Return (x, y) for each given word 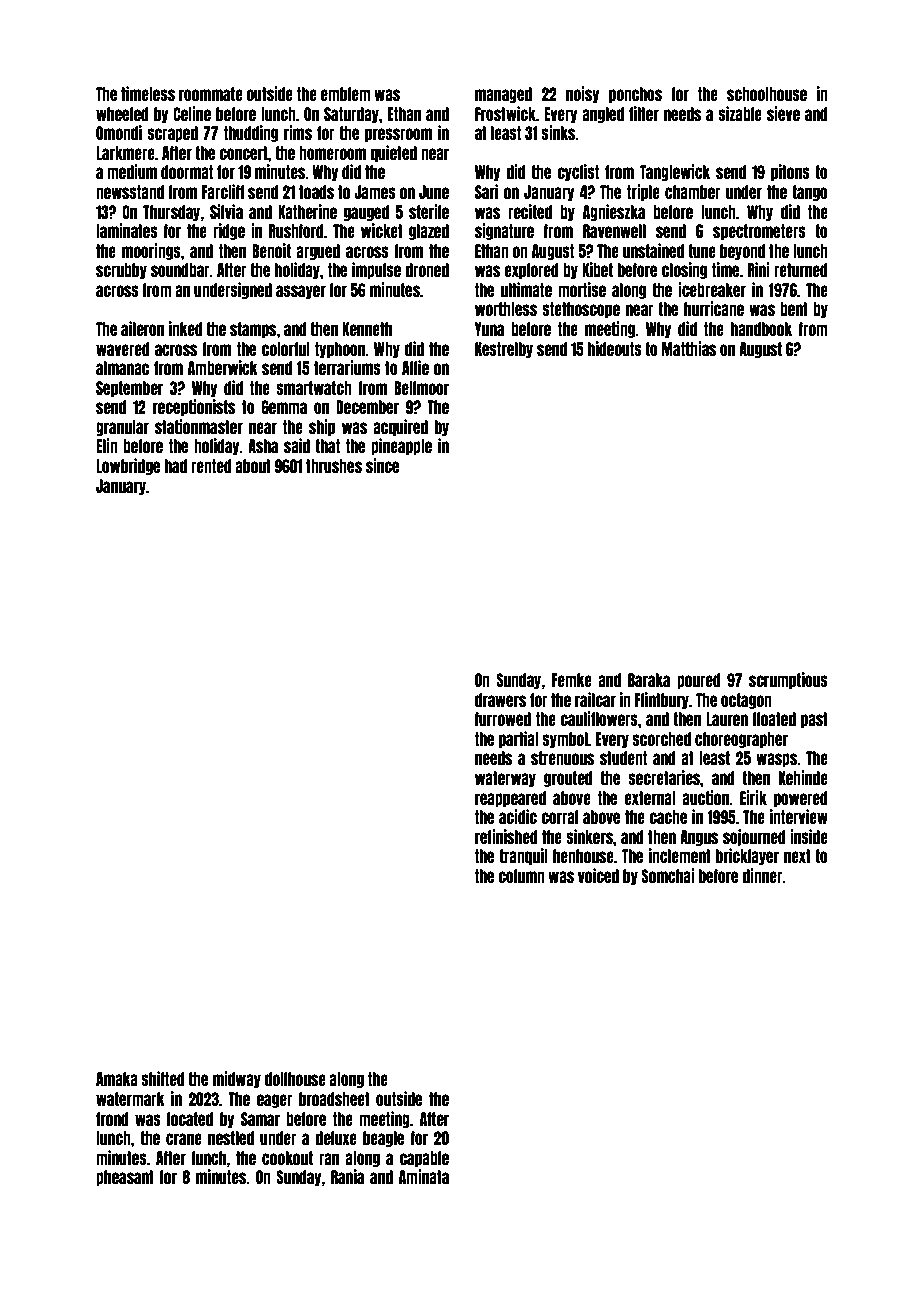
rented (211, 466)
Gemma (284, 407)
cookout (287, 1158)
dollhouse (295, 1079)
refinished (506, 836)
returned (801, 270)
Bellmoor (421, 388)
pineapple (401, 446)
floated (774, 719)
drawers (500, 700)
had (176, 466)
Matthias (689, 348)
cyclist (578, 172)
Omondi (119, 132)
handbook (761, 329)
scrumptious (788, 680)
